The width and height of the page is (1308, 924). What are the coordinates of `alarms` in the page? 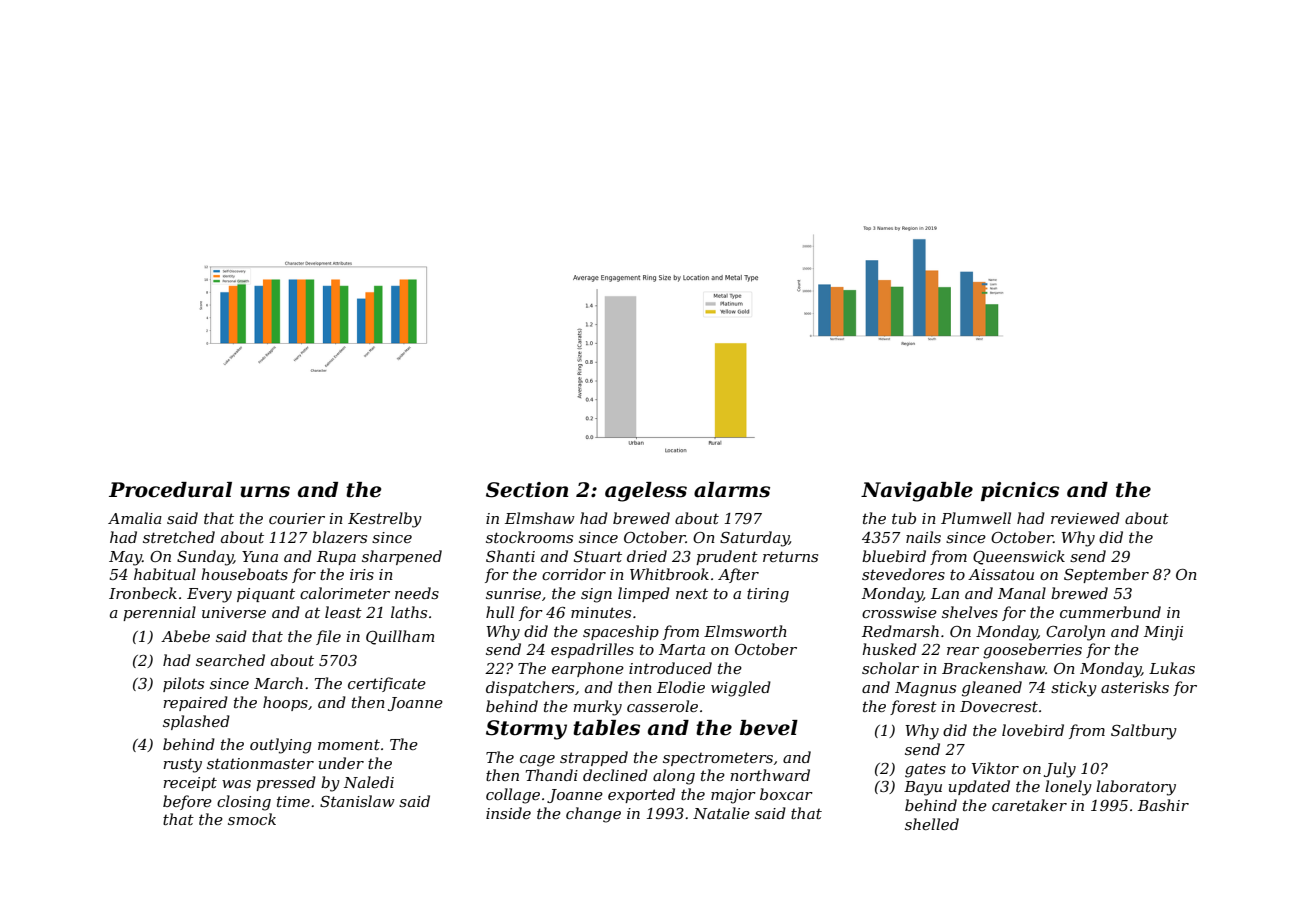 It's located at (732, 490).
